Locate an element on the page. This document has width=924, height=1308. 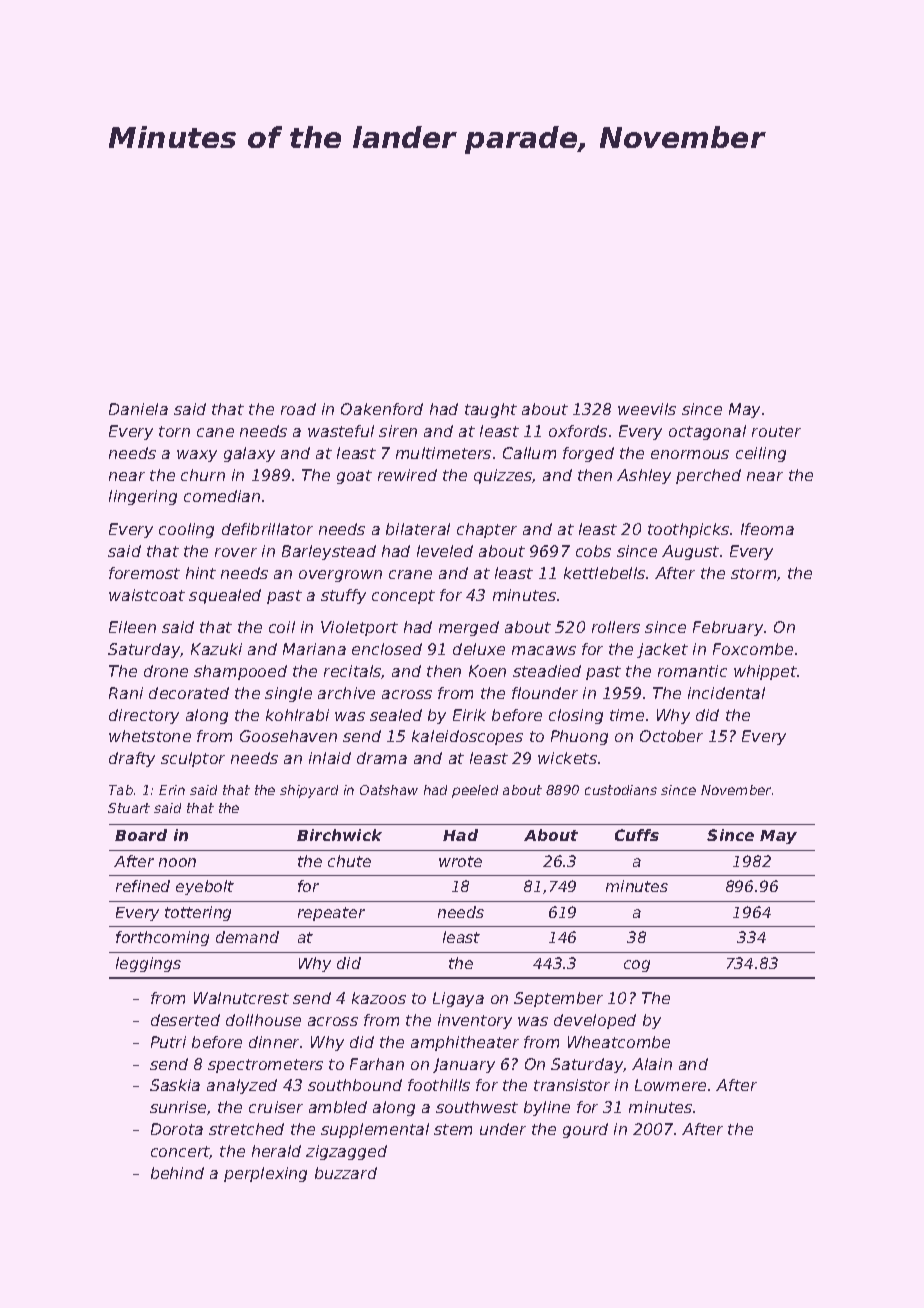
sculptor is located at coordinates (193, 759).
